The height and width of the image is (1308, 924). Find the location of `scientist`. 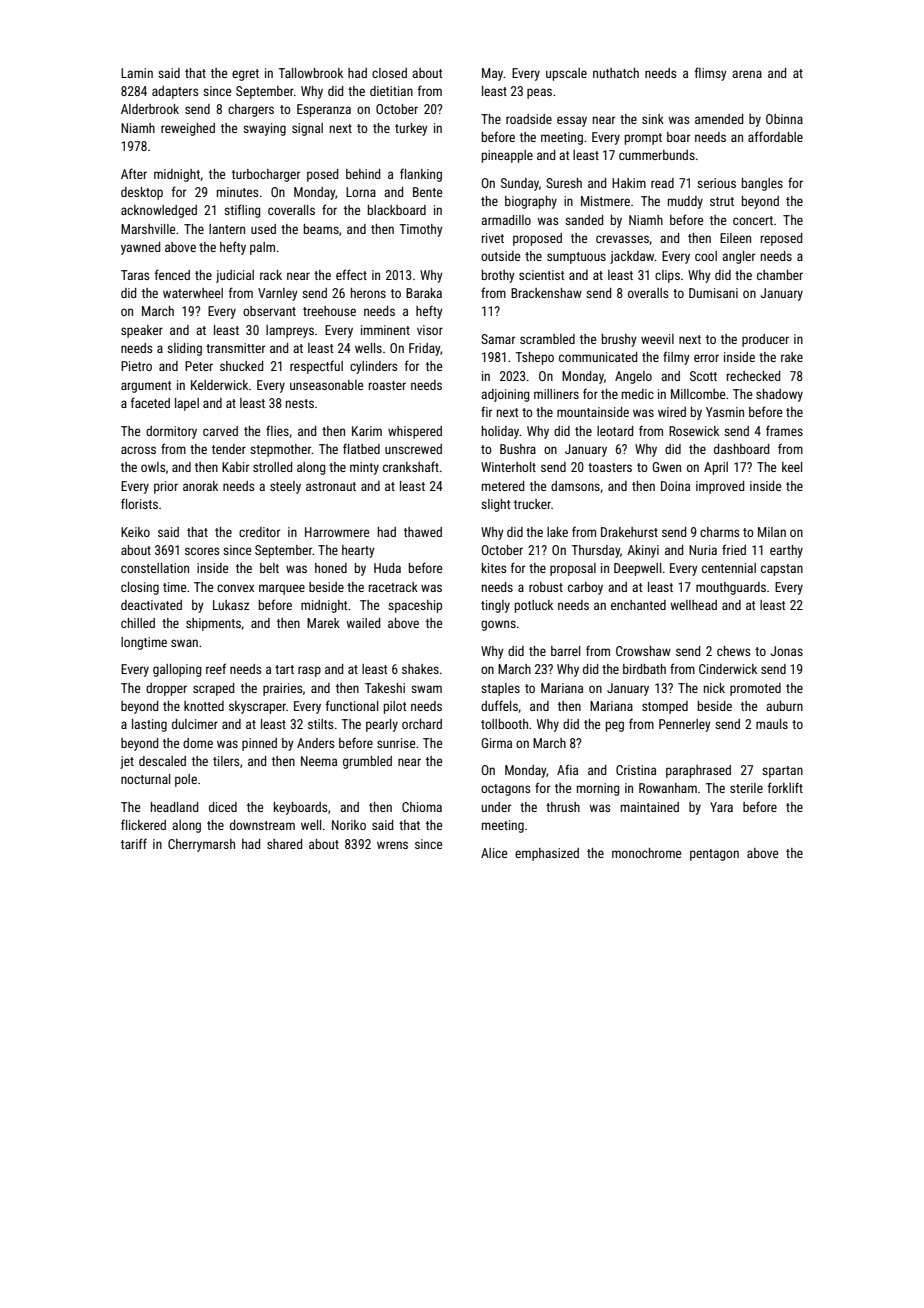

scientist is located at coordinates (541, 275).
